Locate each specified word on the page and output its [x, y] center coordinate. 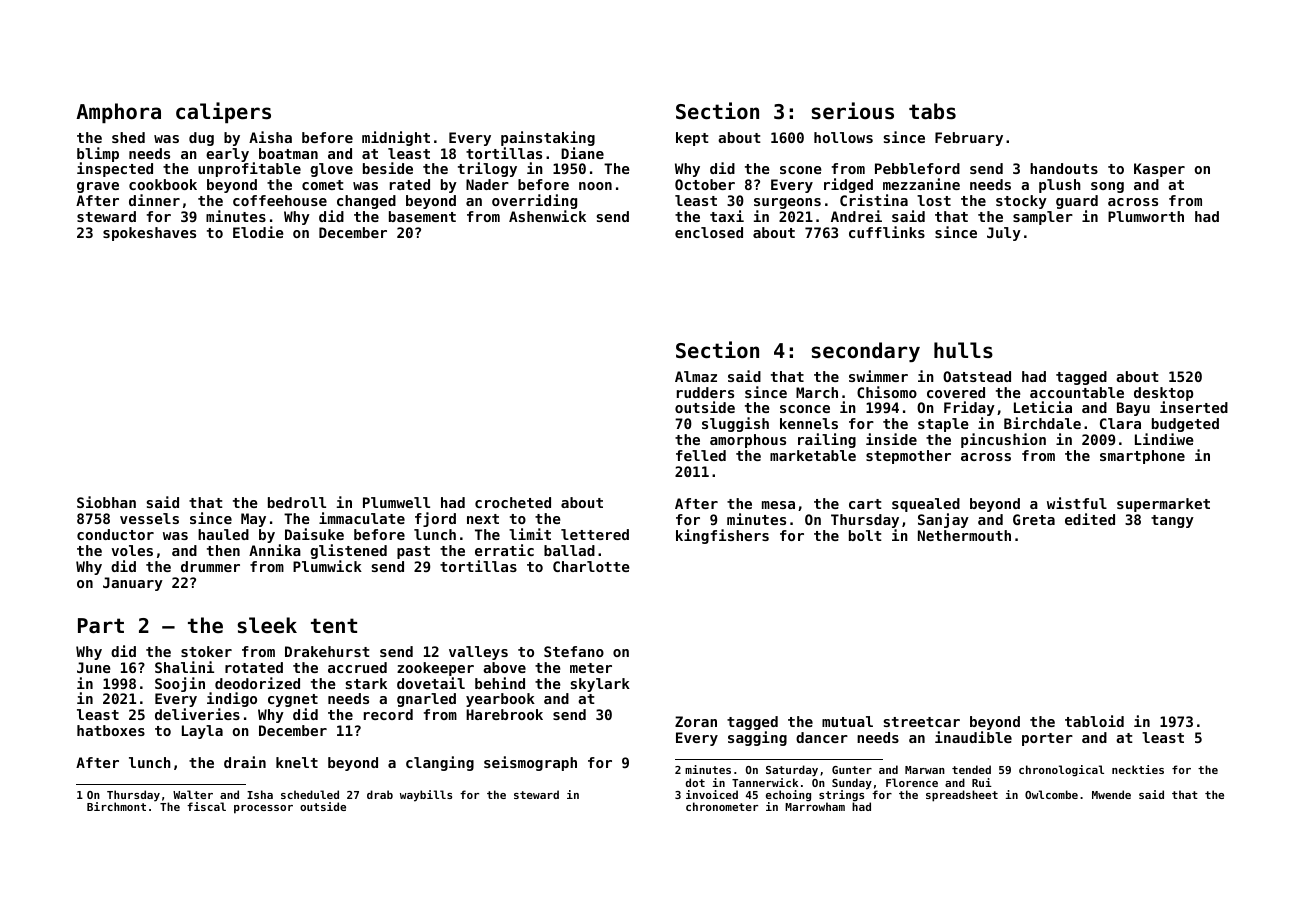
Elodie [258, 232]
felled [701, 455]
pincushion [1003, 440]
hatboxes [111, 730]
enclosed [709, 232]
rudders [705, 392]
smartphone [1142, 457]
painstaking [548, 138]
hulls [963, 350]
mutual [847, 721]
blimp [98, 155]
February [969, 139]
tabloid [1094, 721]
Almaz [696, 376]
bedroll [297, 502]
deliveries [197, 714]
